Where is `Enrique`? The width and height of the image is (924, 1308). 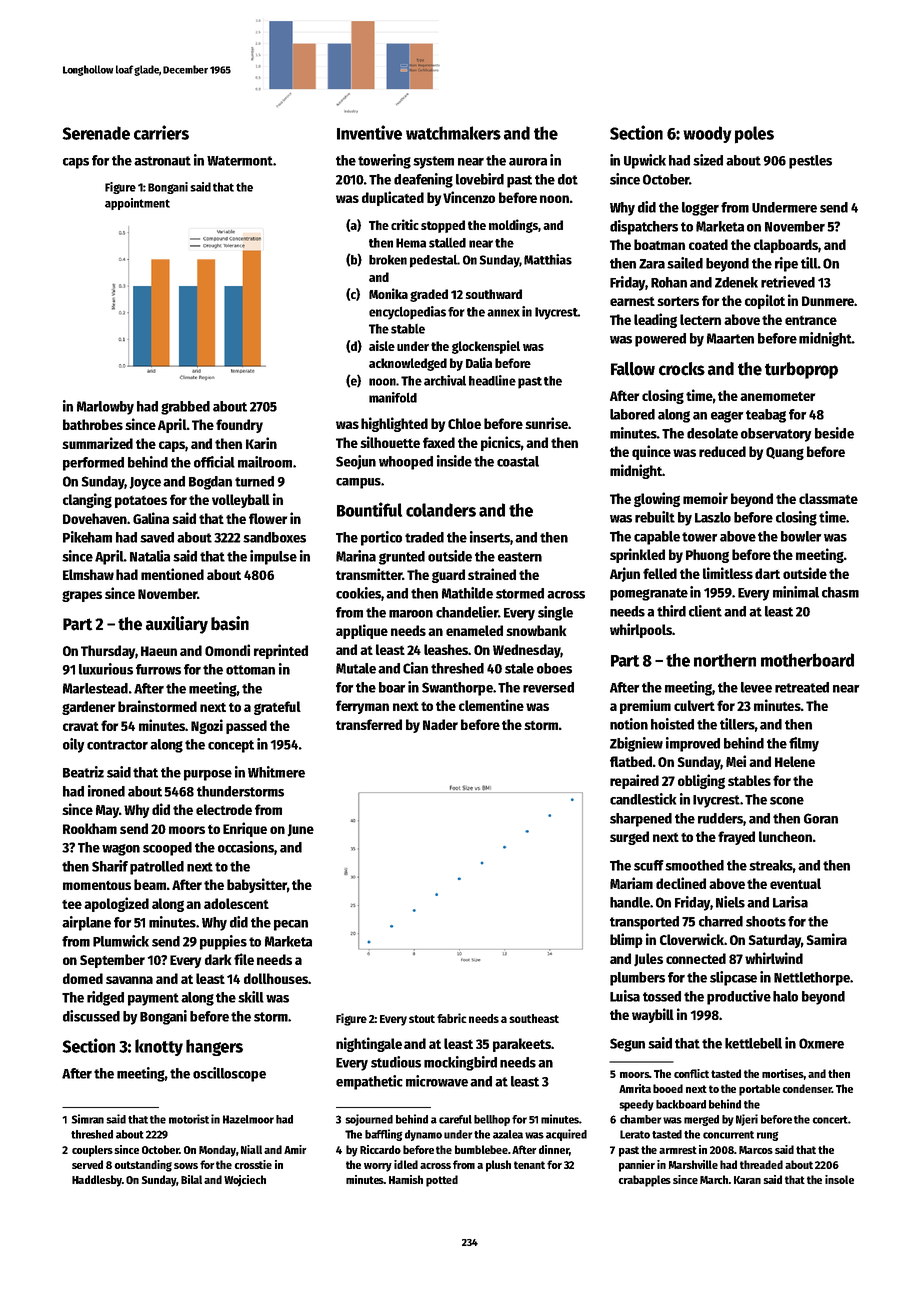 Enrique is located at coordinates (245, 829).
